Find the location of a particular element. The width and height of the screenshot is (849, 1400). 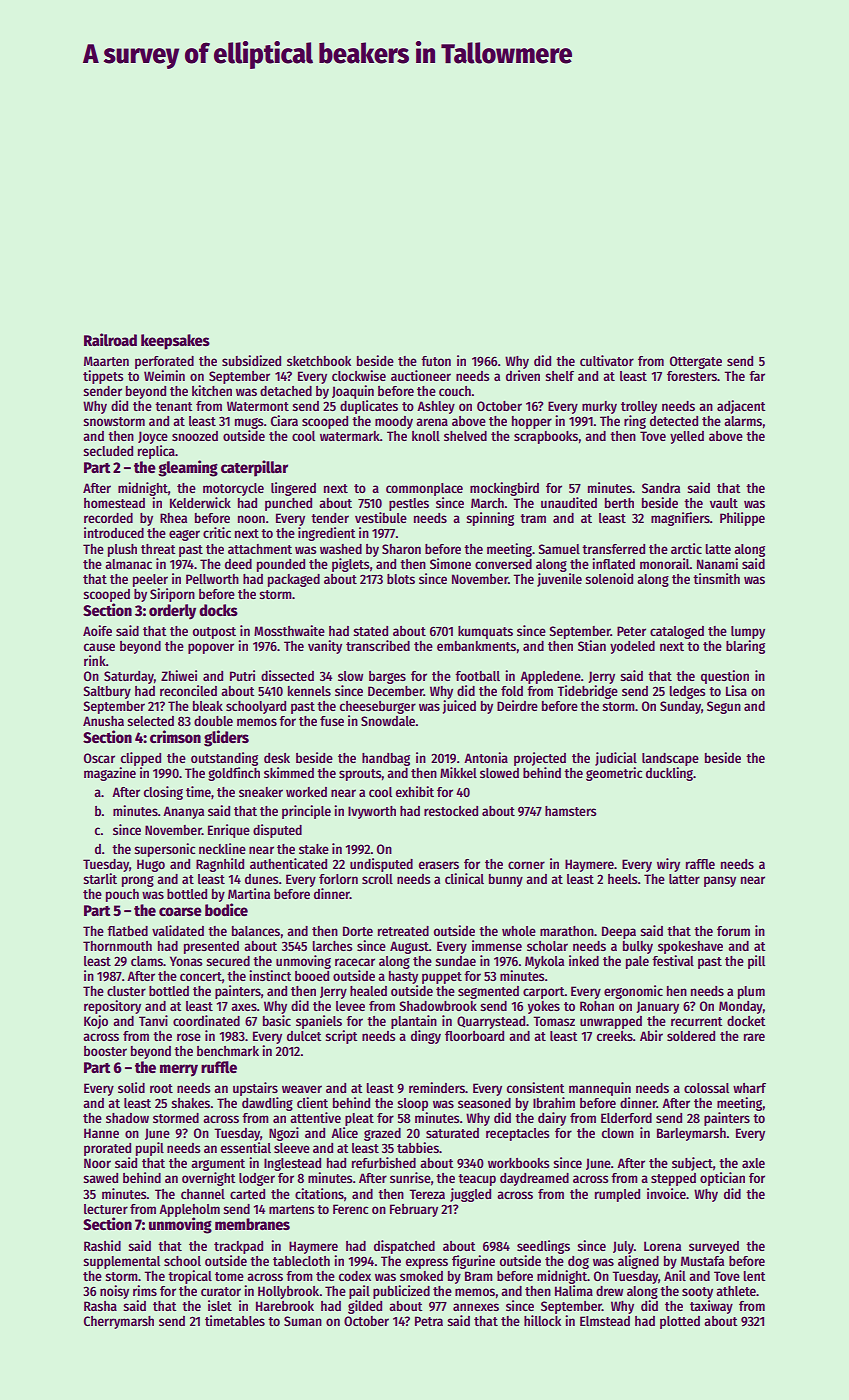

noon is located at coordinates (251, 519).
